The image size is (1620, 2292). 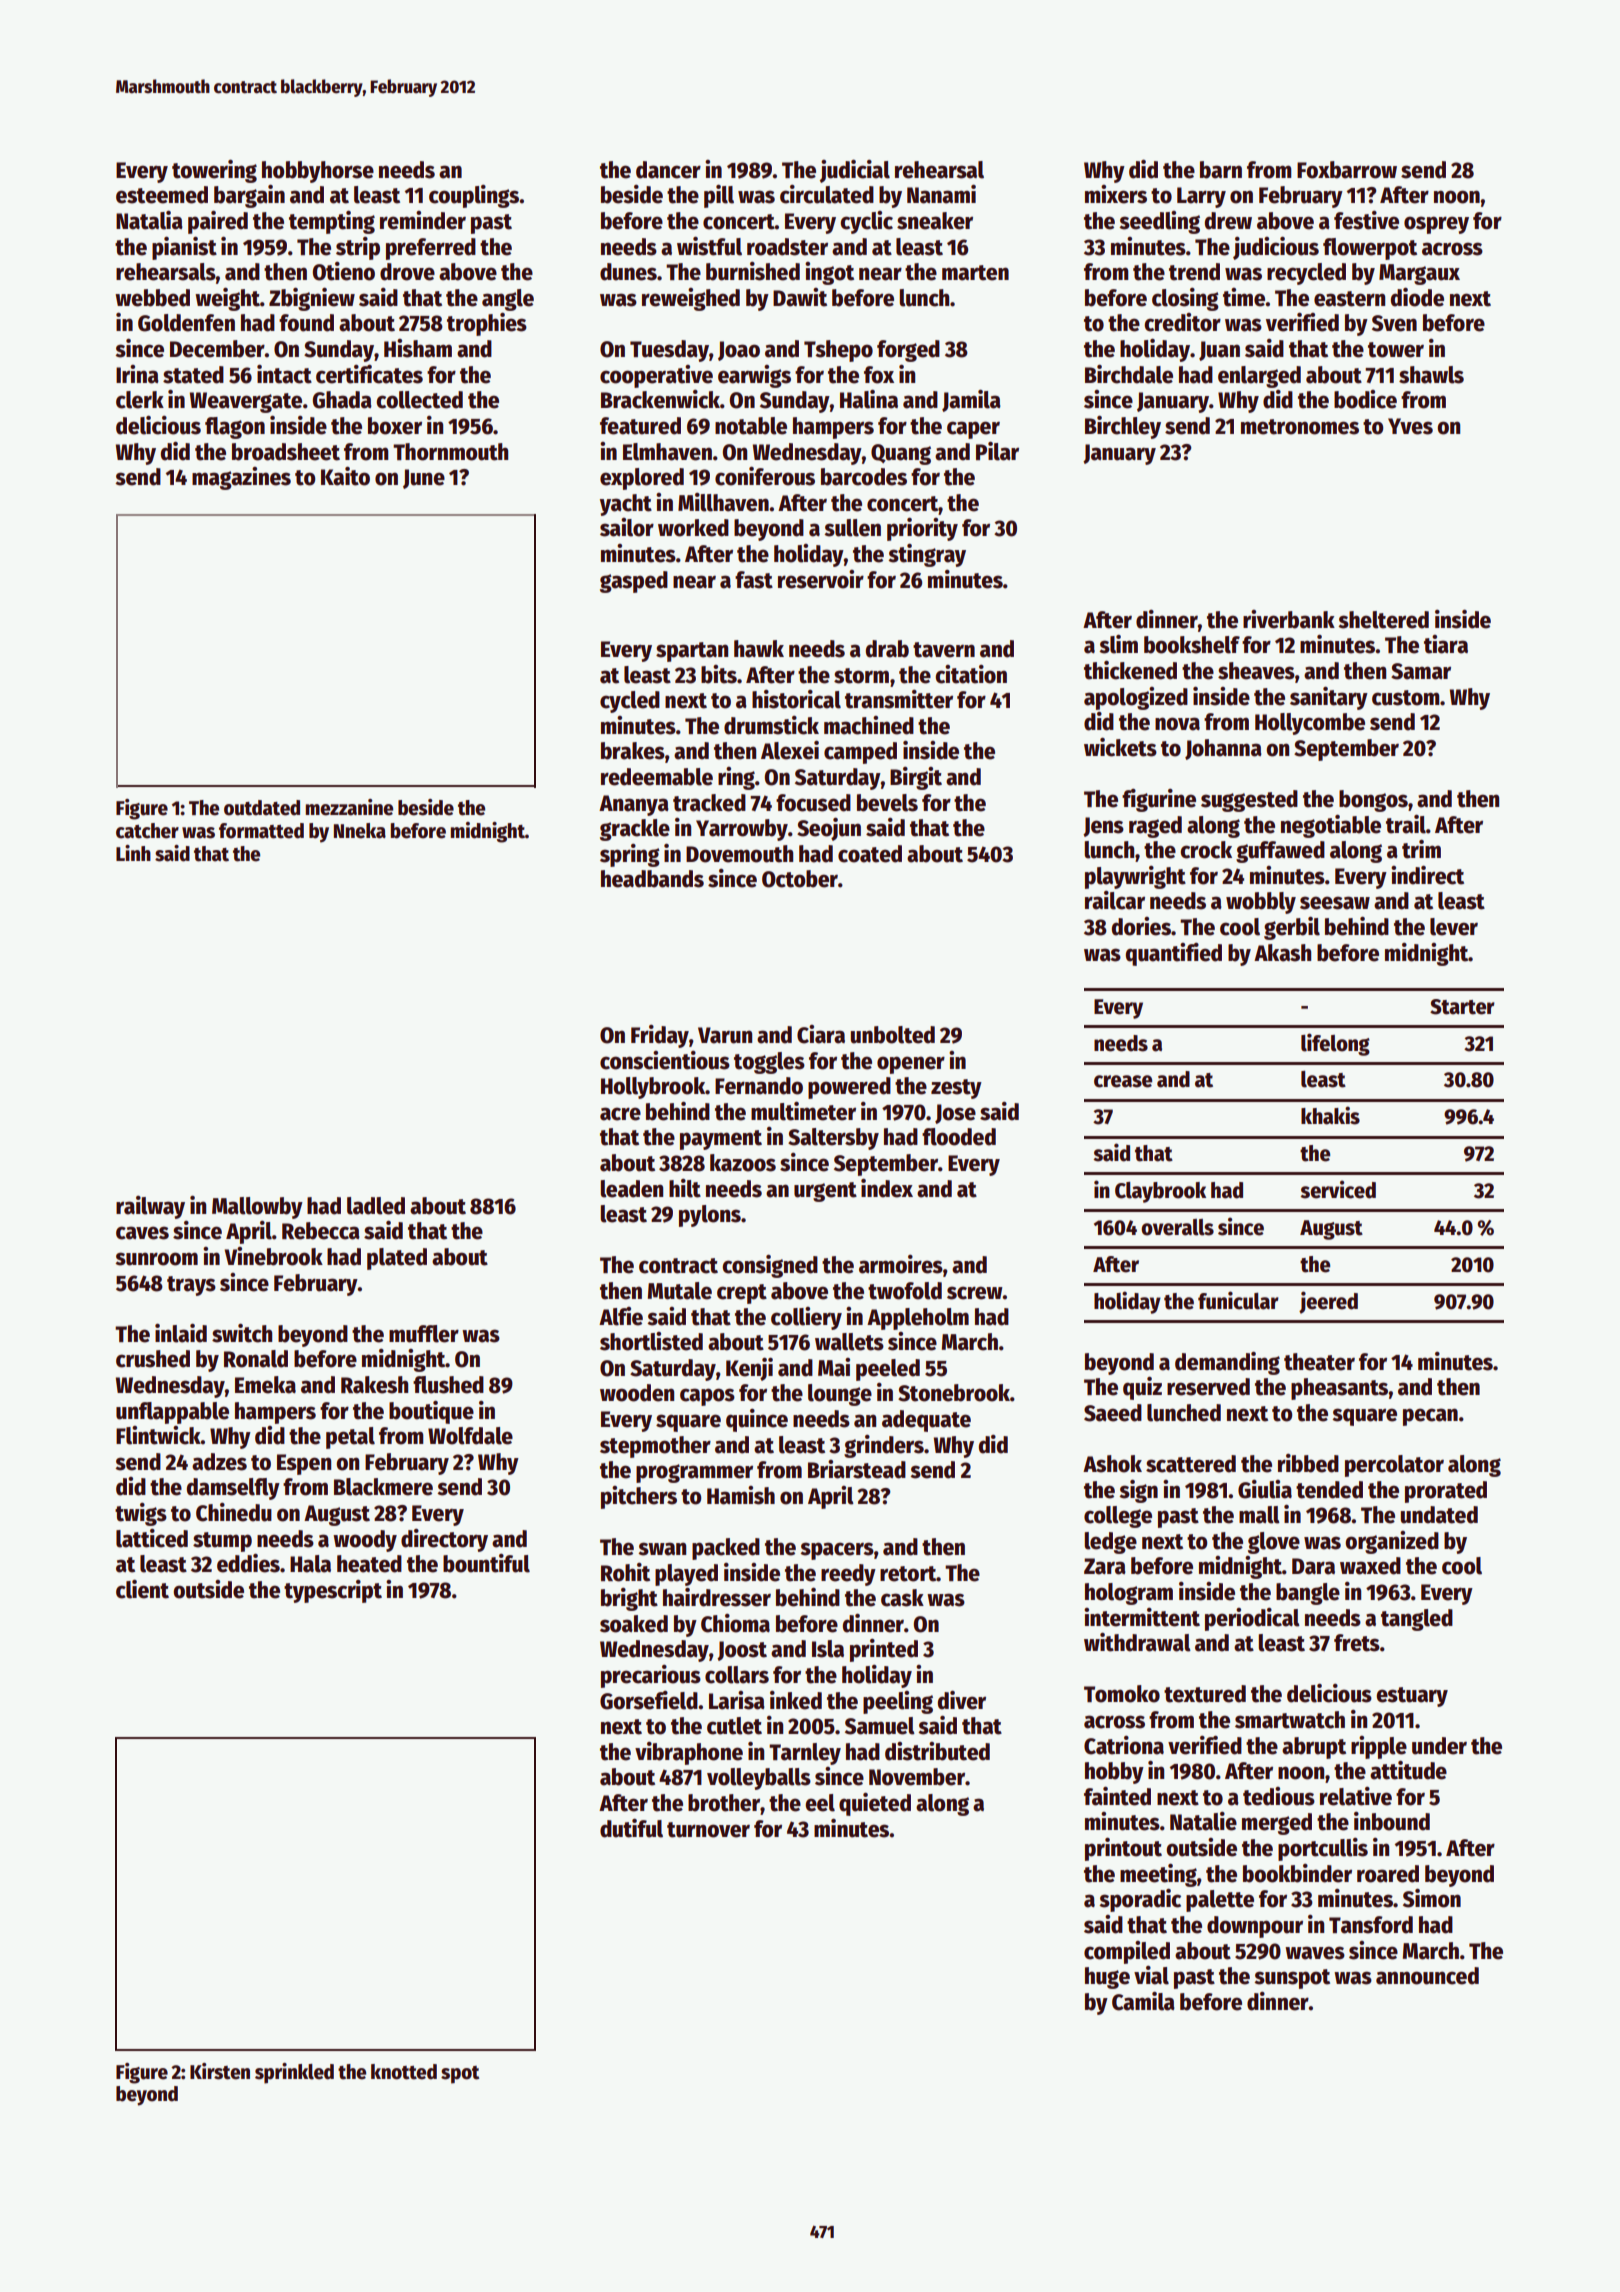 I want to click on bookshelf, so click(x=1192, y=645).
